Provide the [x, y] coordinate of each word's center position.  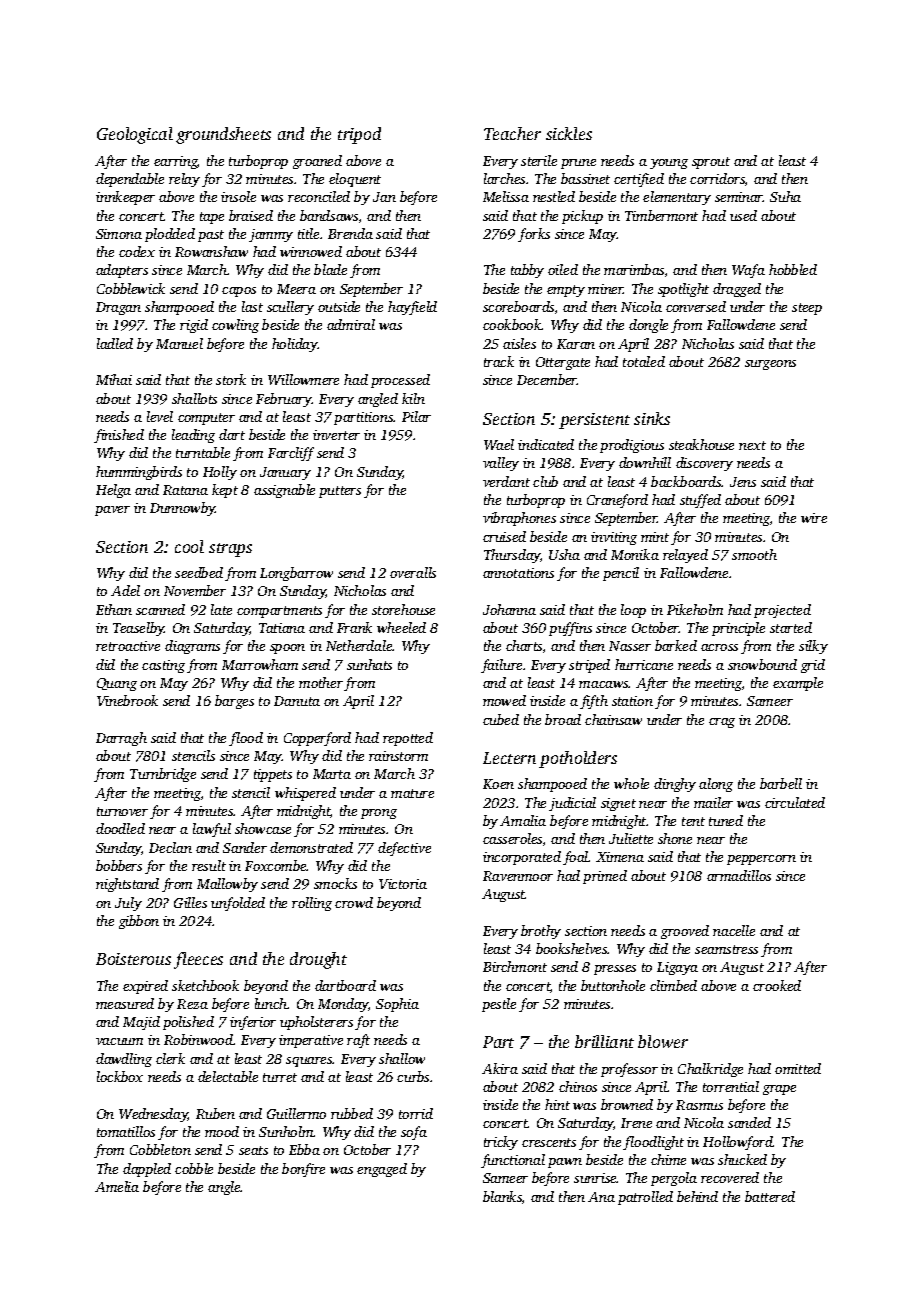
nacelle [734, 930]
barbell [781, 783]
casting [163, 666]
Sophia [397, 1005]
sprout [711, 163]
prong [379, 814]
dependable [130, 180]
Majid [141, 1023]
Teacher [512, 133]
